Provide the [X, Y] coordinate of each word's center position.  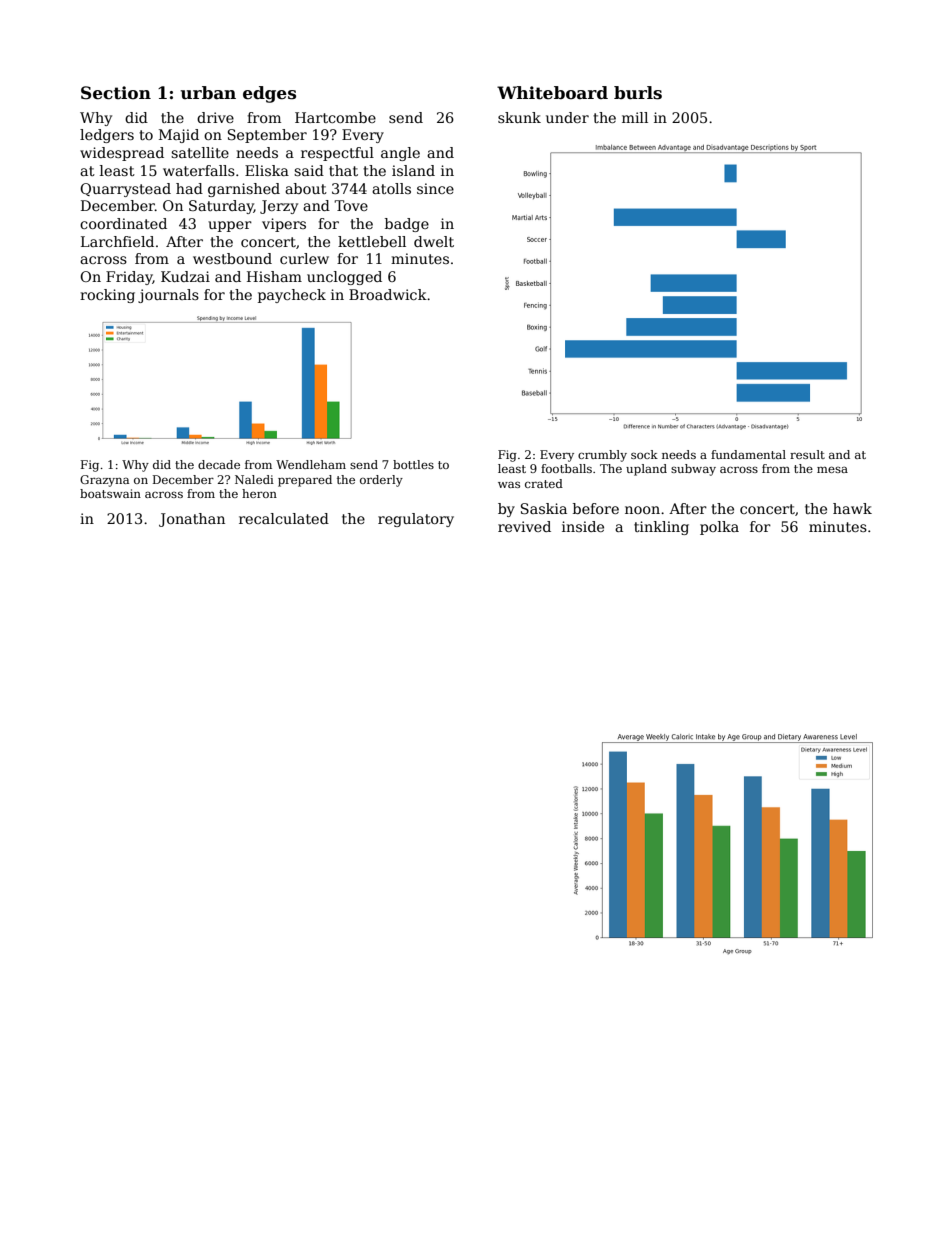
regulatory [416, 520]
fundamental [748, 454]
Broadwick [388, 294]
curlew [304, 258]
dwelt [434, 241]
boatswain [110, 493]
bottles [413, 464]
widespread [122, 154]
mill [635, 117]
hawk [852, 508]
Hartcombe [335, 117]
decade [219, 464]
